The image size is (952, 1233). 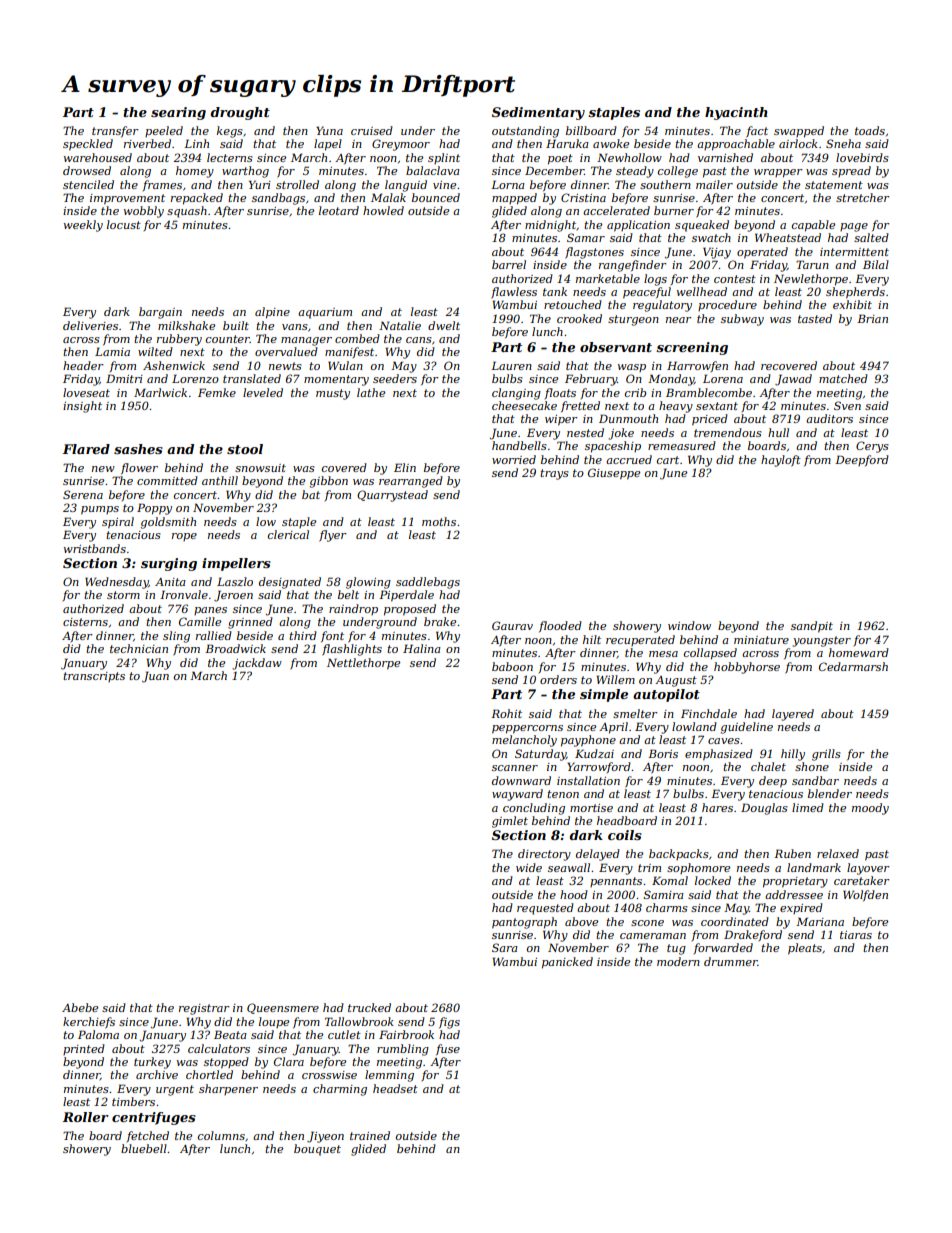 What do you see at coordinates (678, 961) in the page?
I see `modern` at bounding box center [678, 961].
